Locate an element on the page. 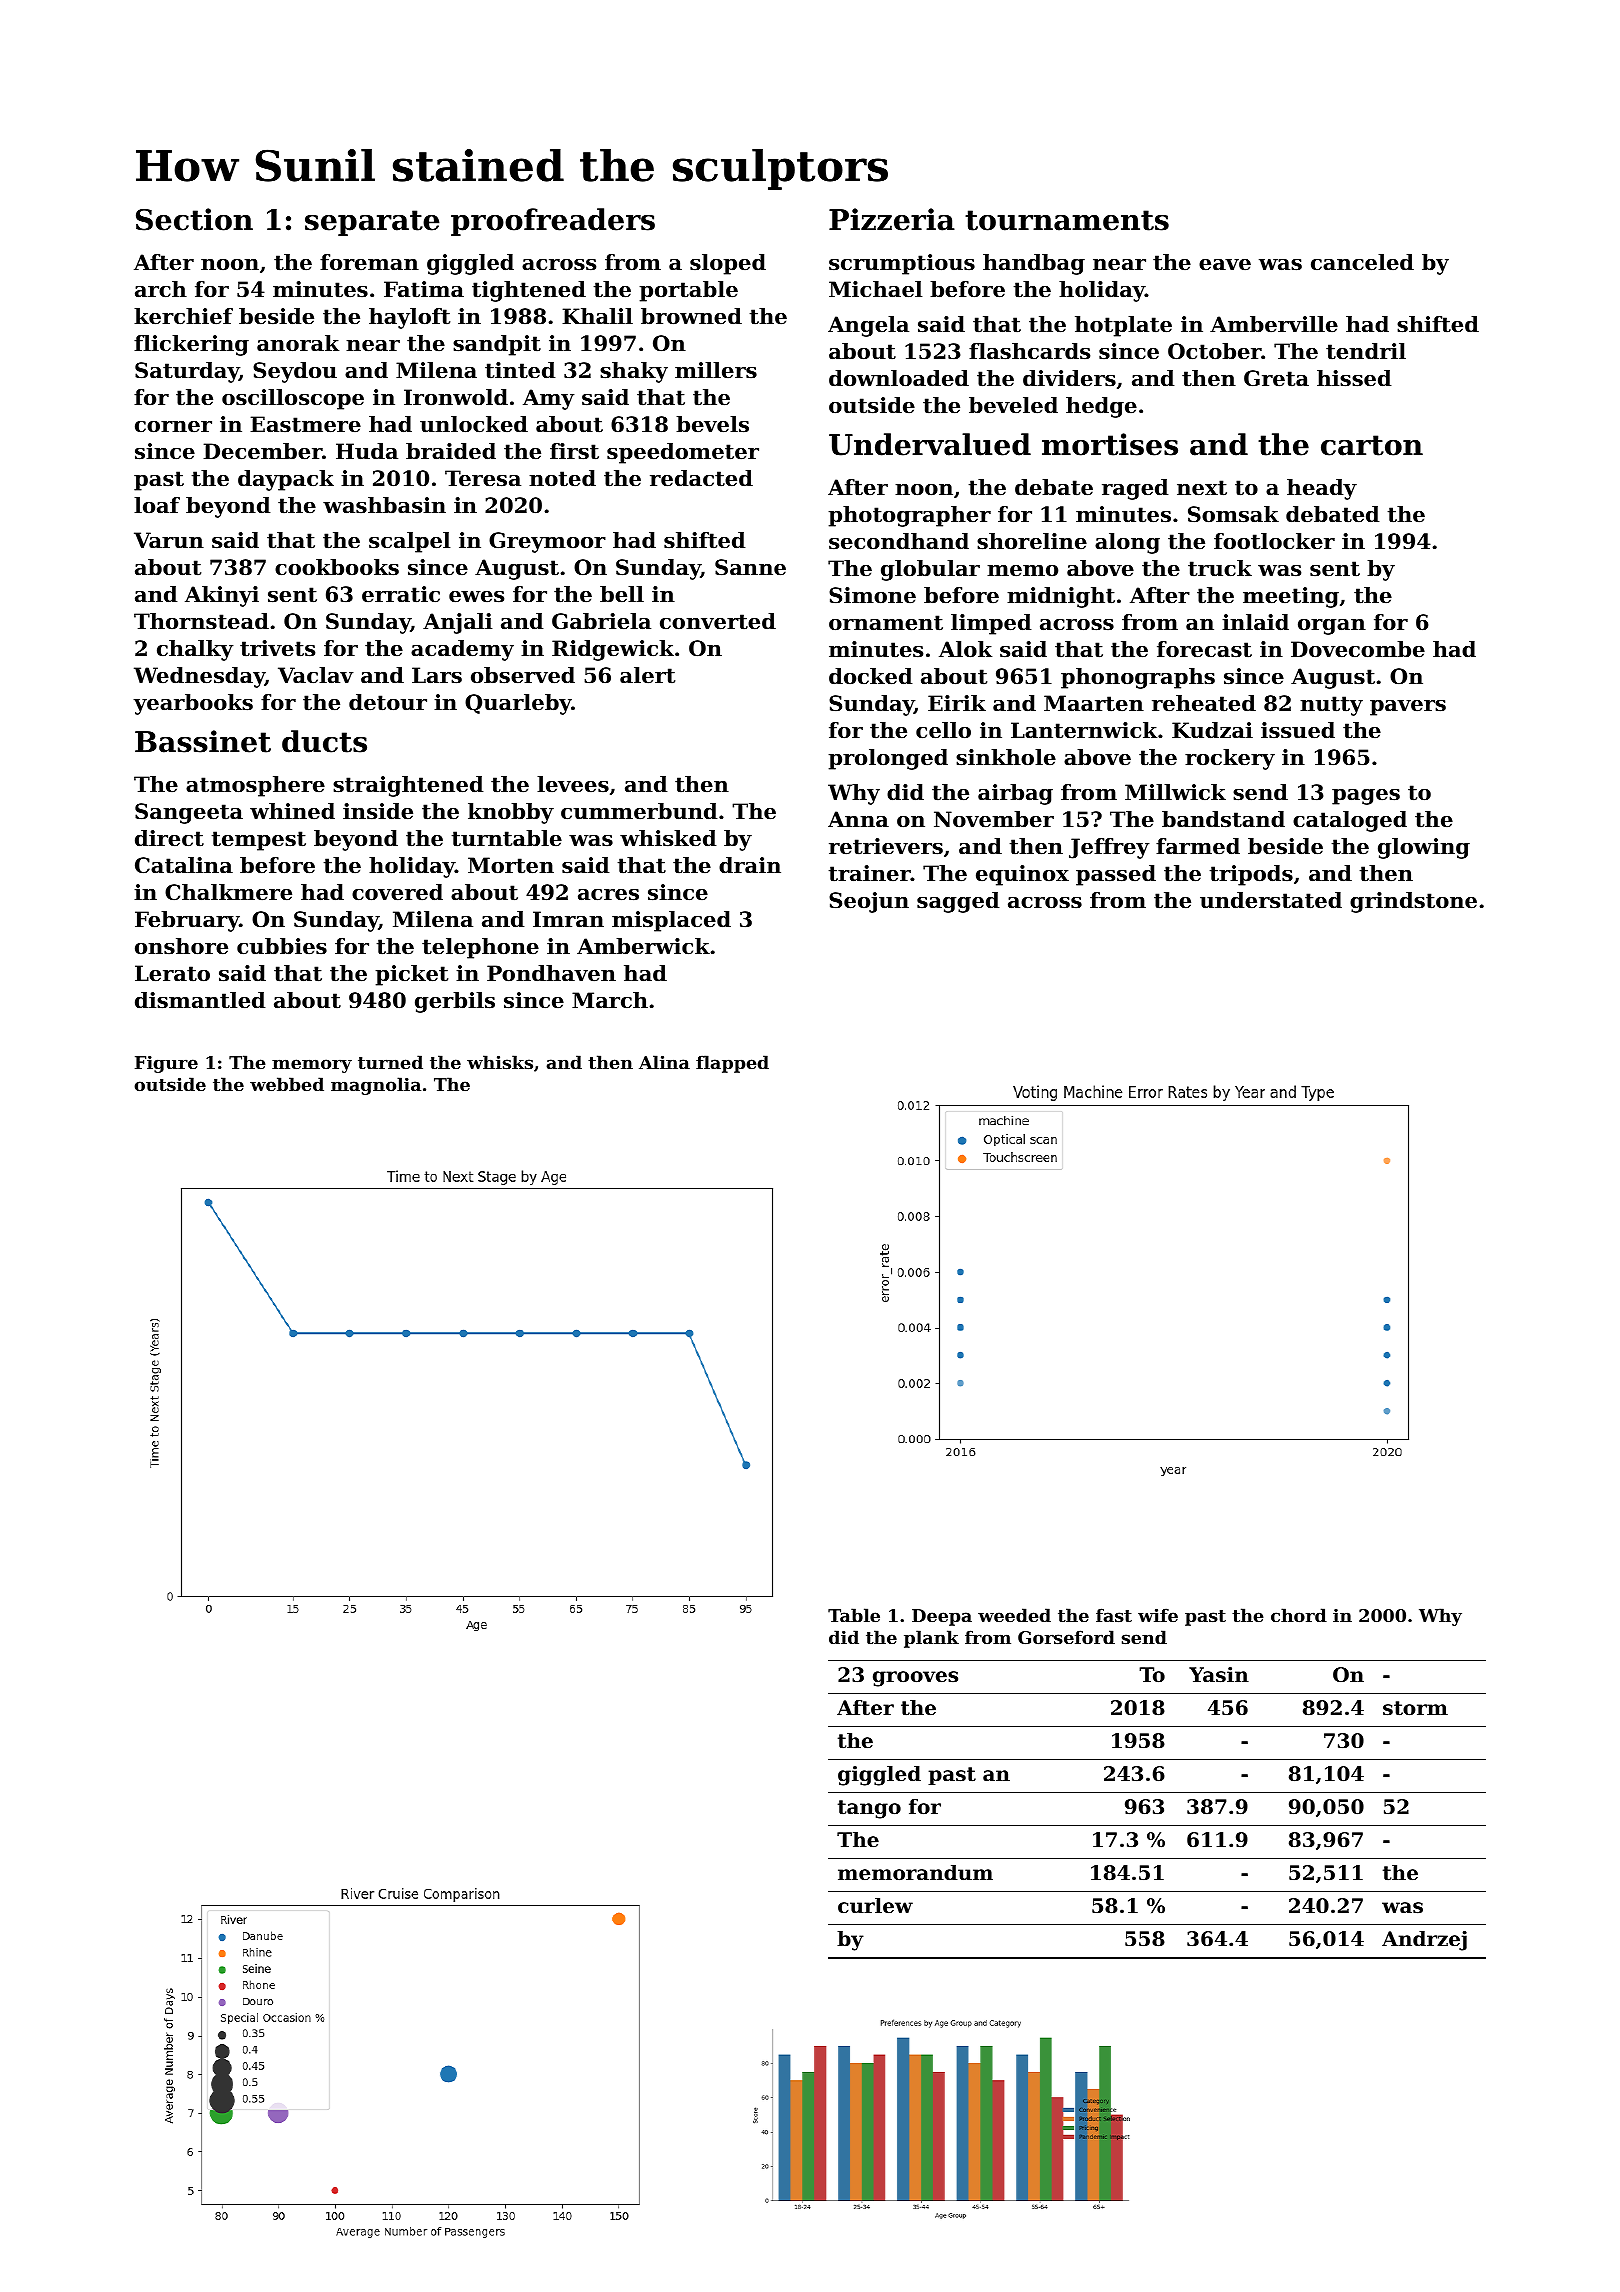 The image size is (1620, 2292). Alok is located at coordinates (965, 649).
